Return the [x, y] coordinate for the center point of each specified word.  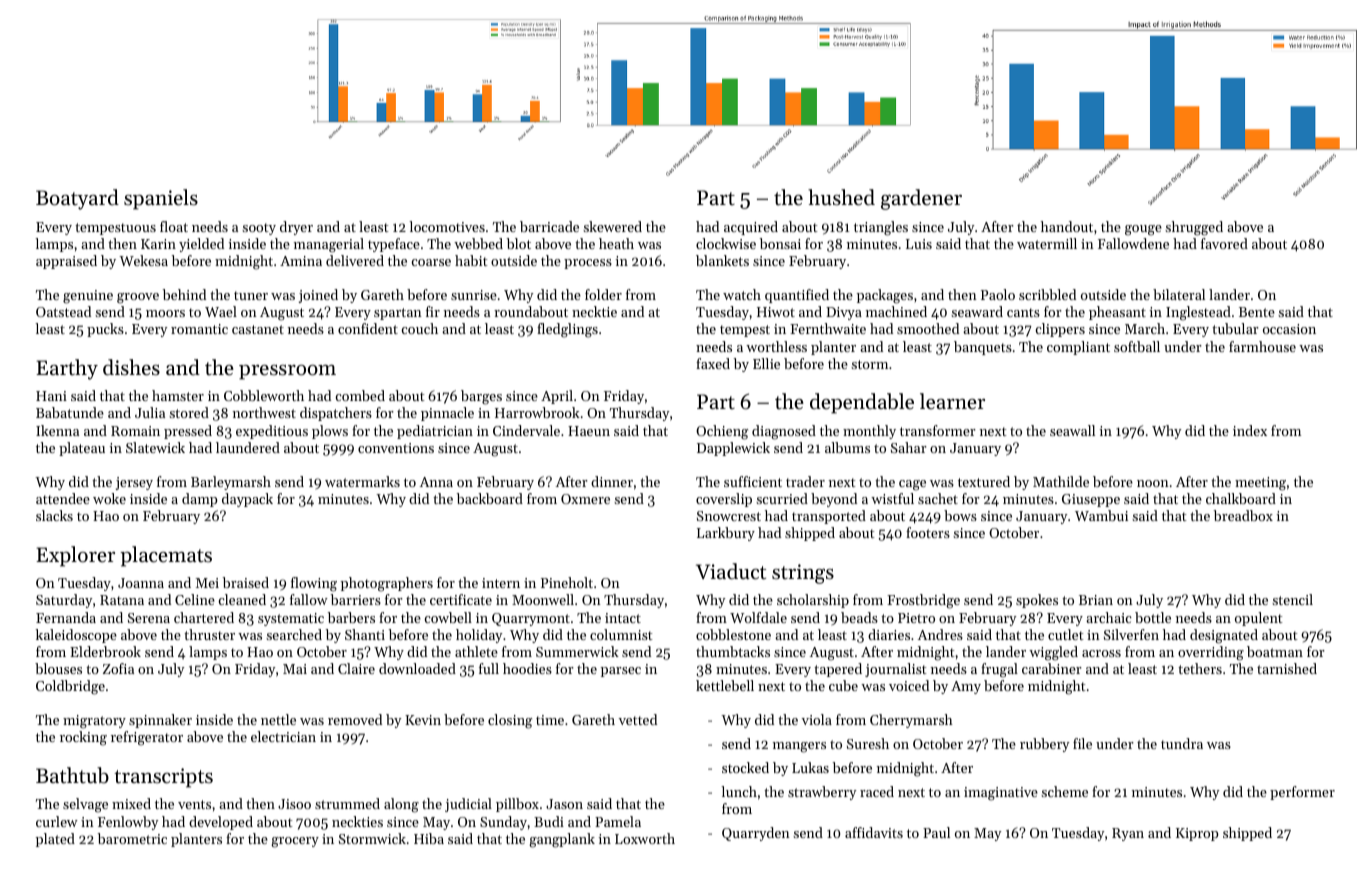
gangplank [562, 840]
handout [1067, 226]
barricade [549, 226]
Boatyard [77, 199]
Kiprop [1197, 834]
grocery [295, 842]
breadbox [1243, 515]
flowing [314, 584]
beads [859, 617]
